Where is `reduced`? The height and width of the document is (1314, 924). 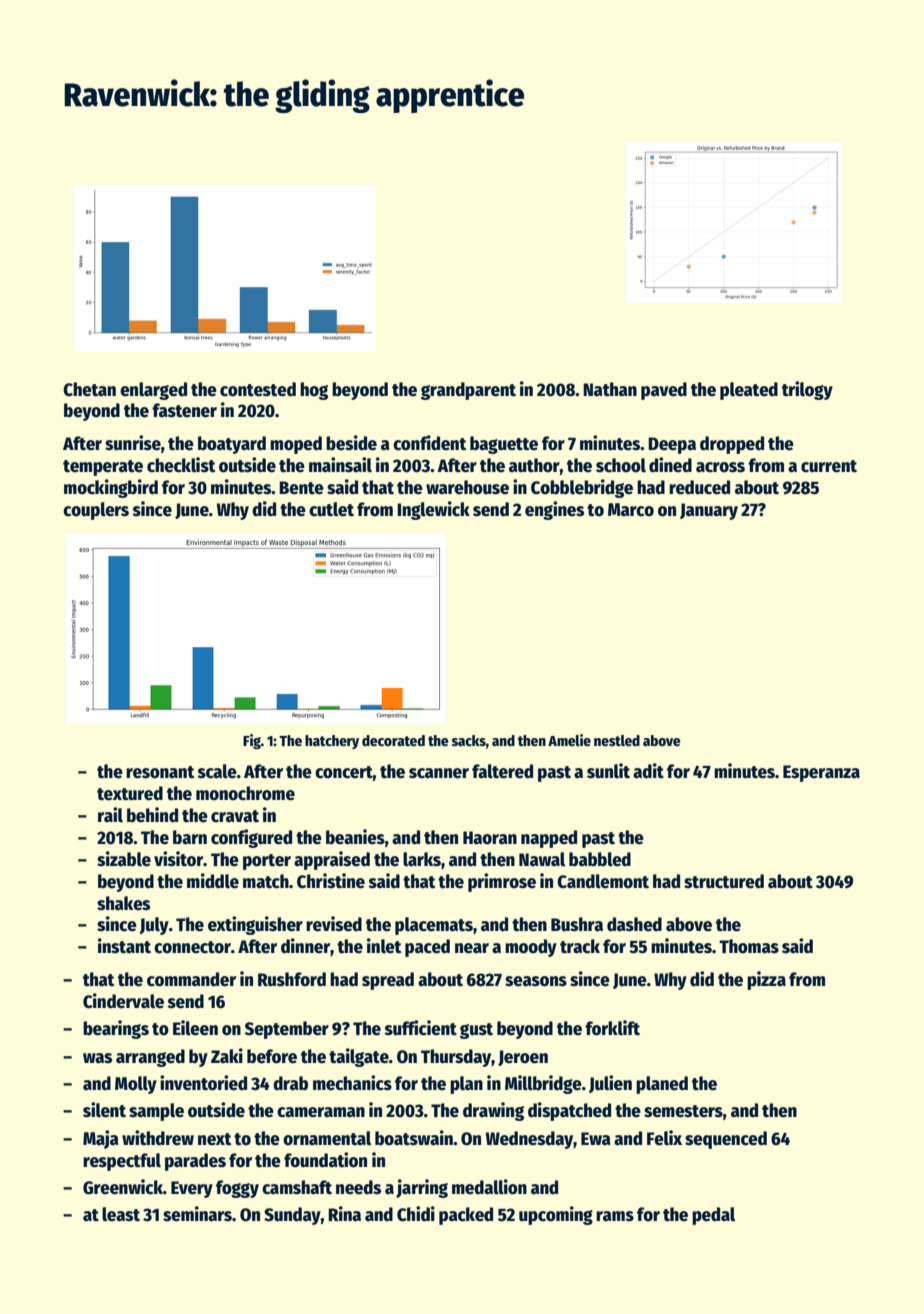 reduced is located at coordinates (699, 487).
